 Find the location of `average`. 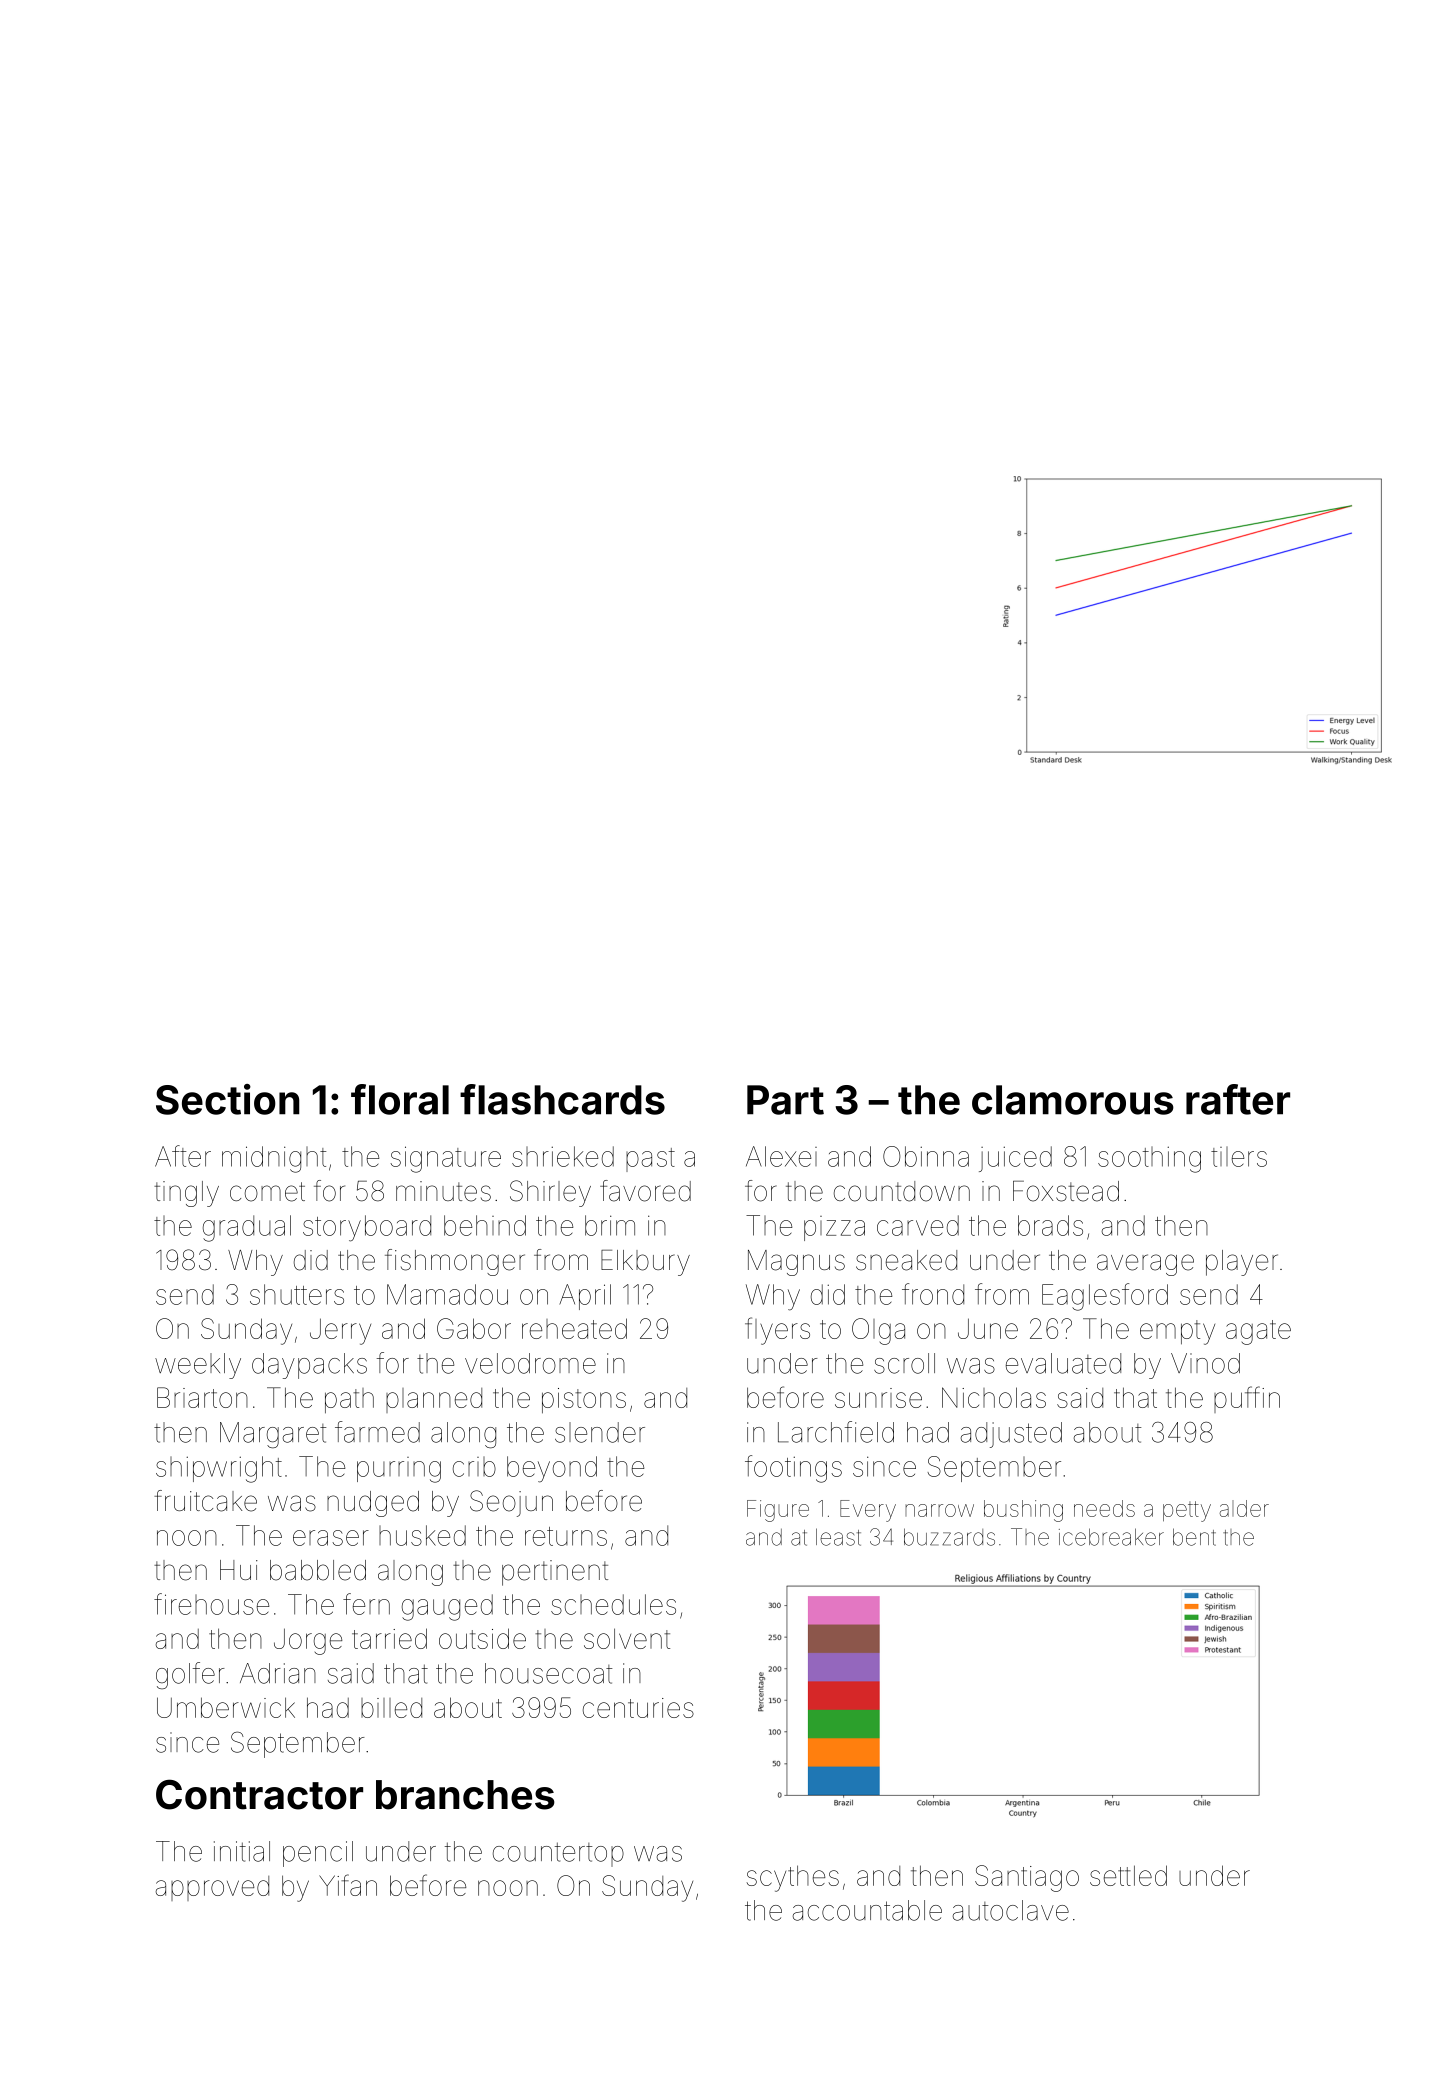

average is located at coordinates (1145, 1265).
